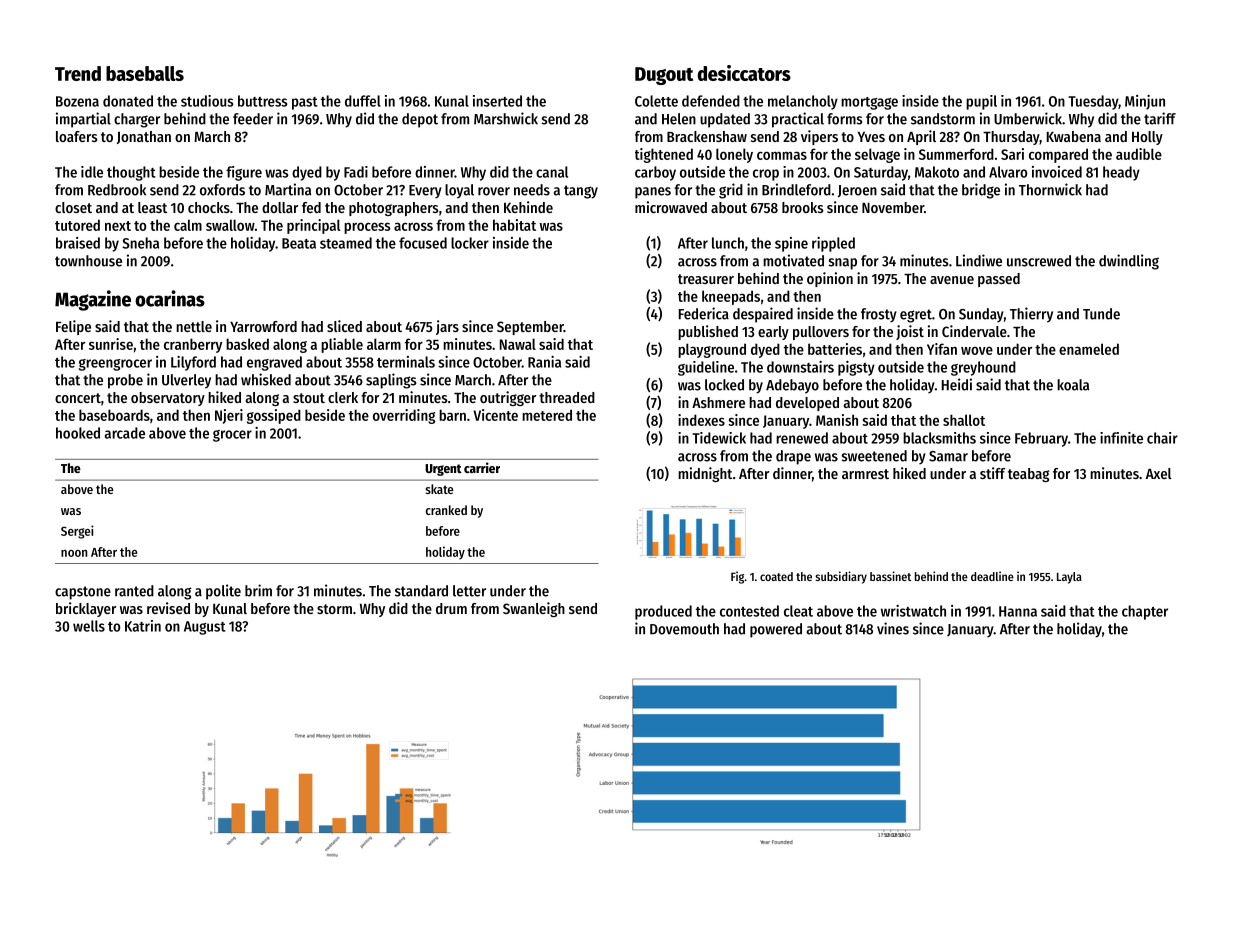 The height and width of the page is (952, 1233). I want to click on Yifan, so click(942, 349).
